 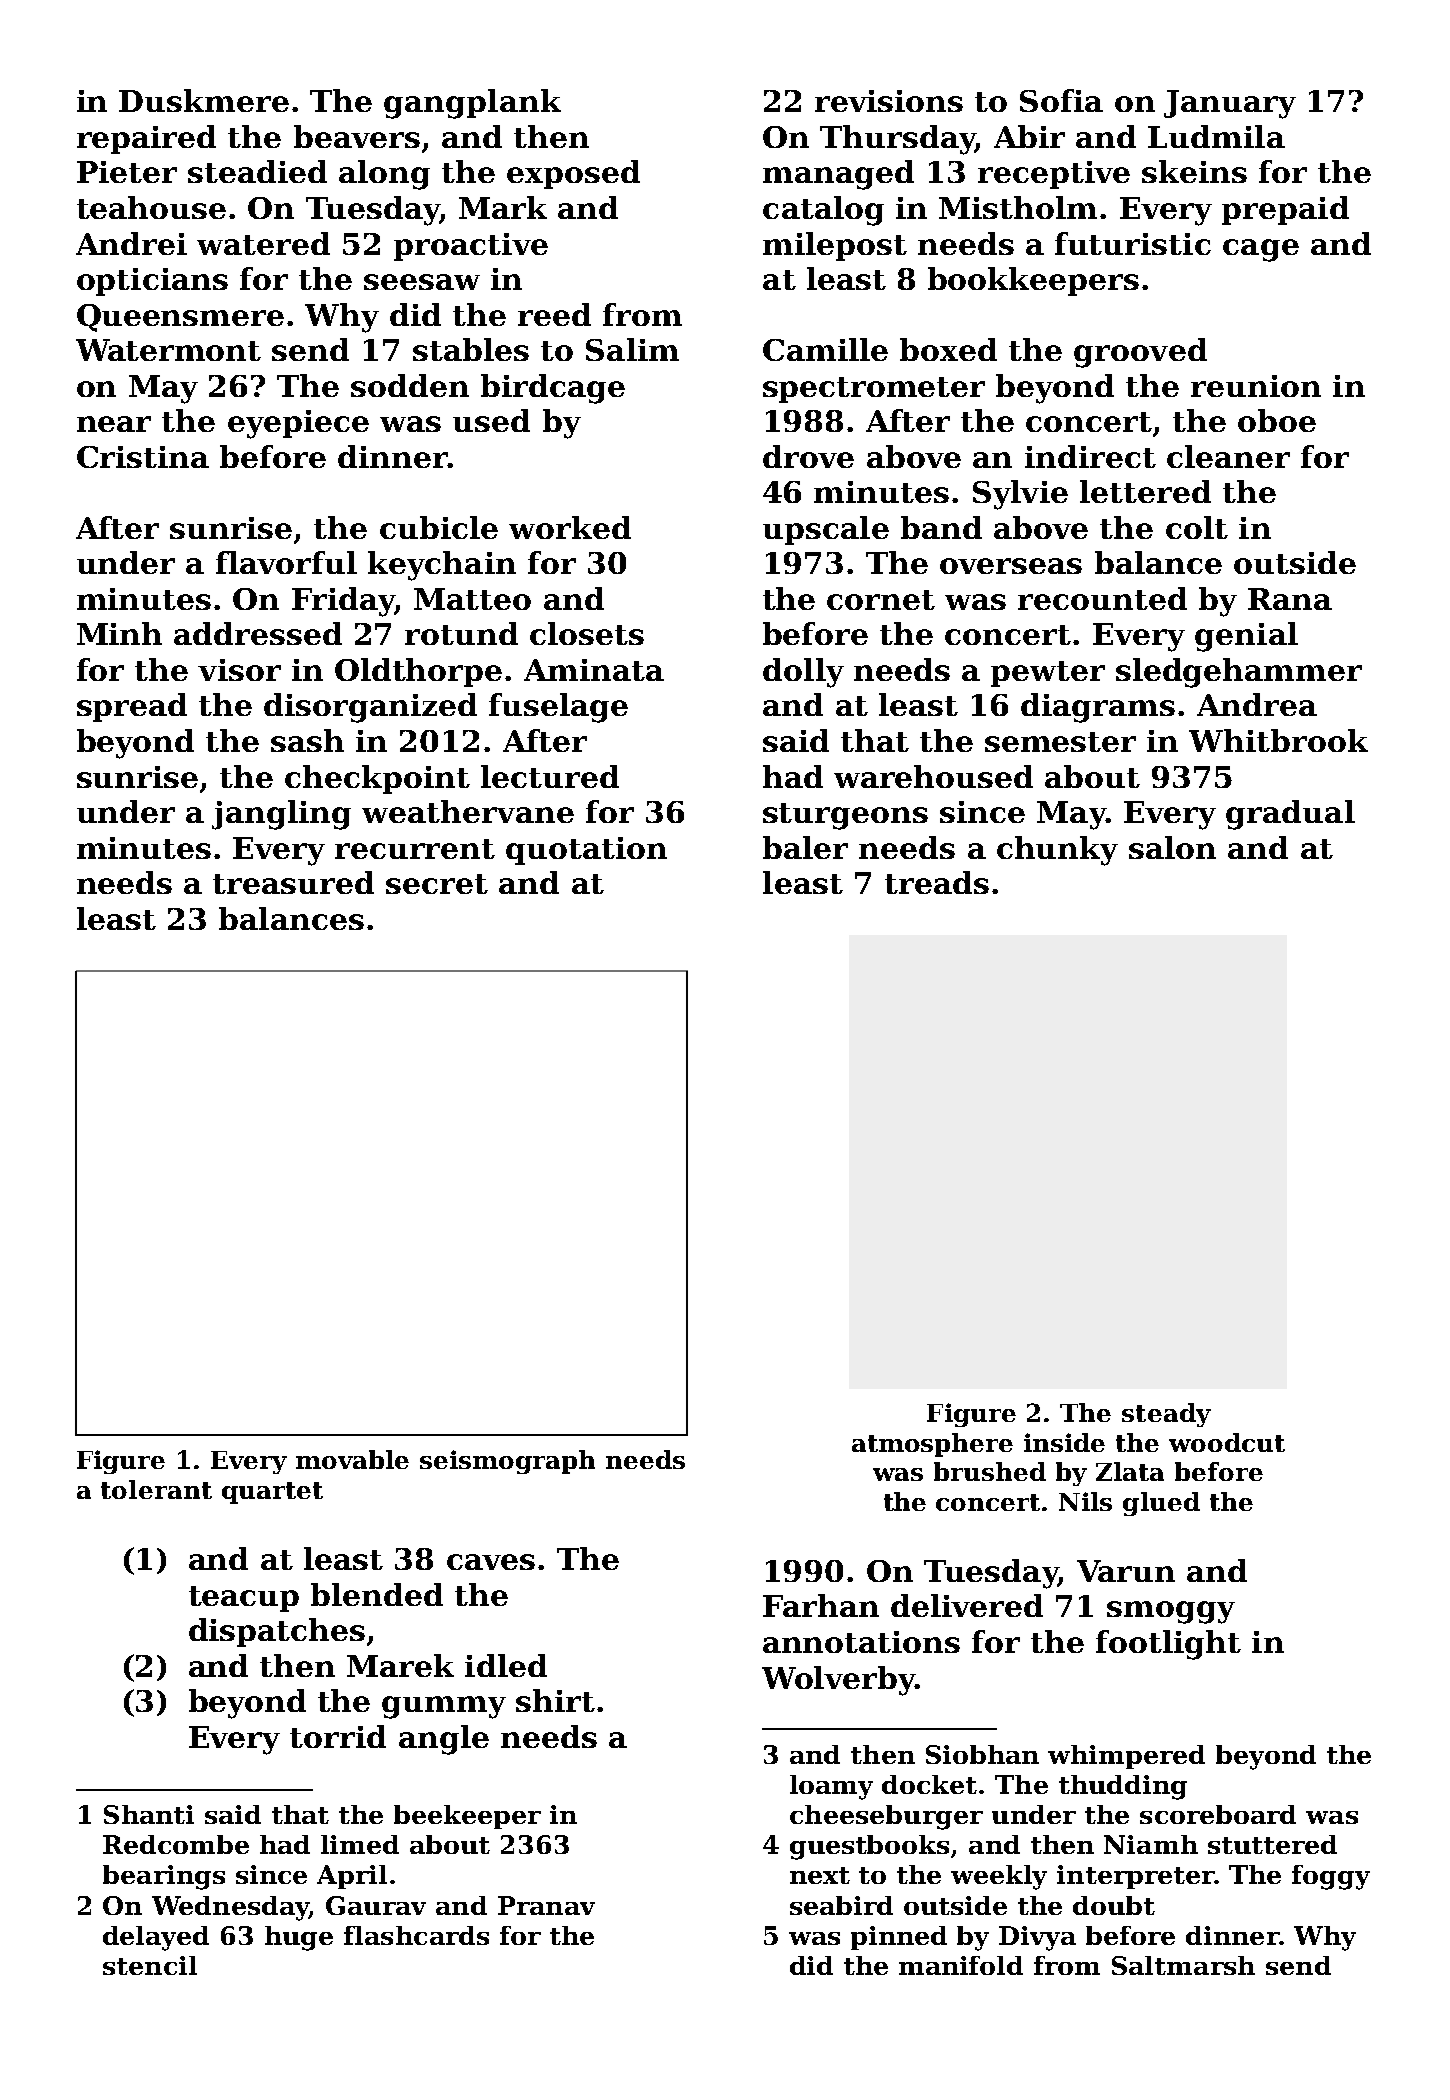 I want to click on Salim, so click(x=632, y=349).
